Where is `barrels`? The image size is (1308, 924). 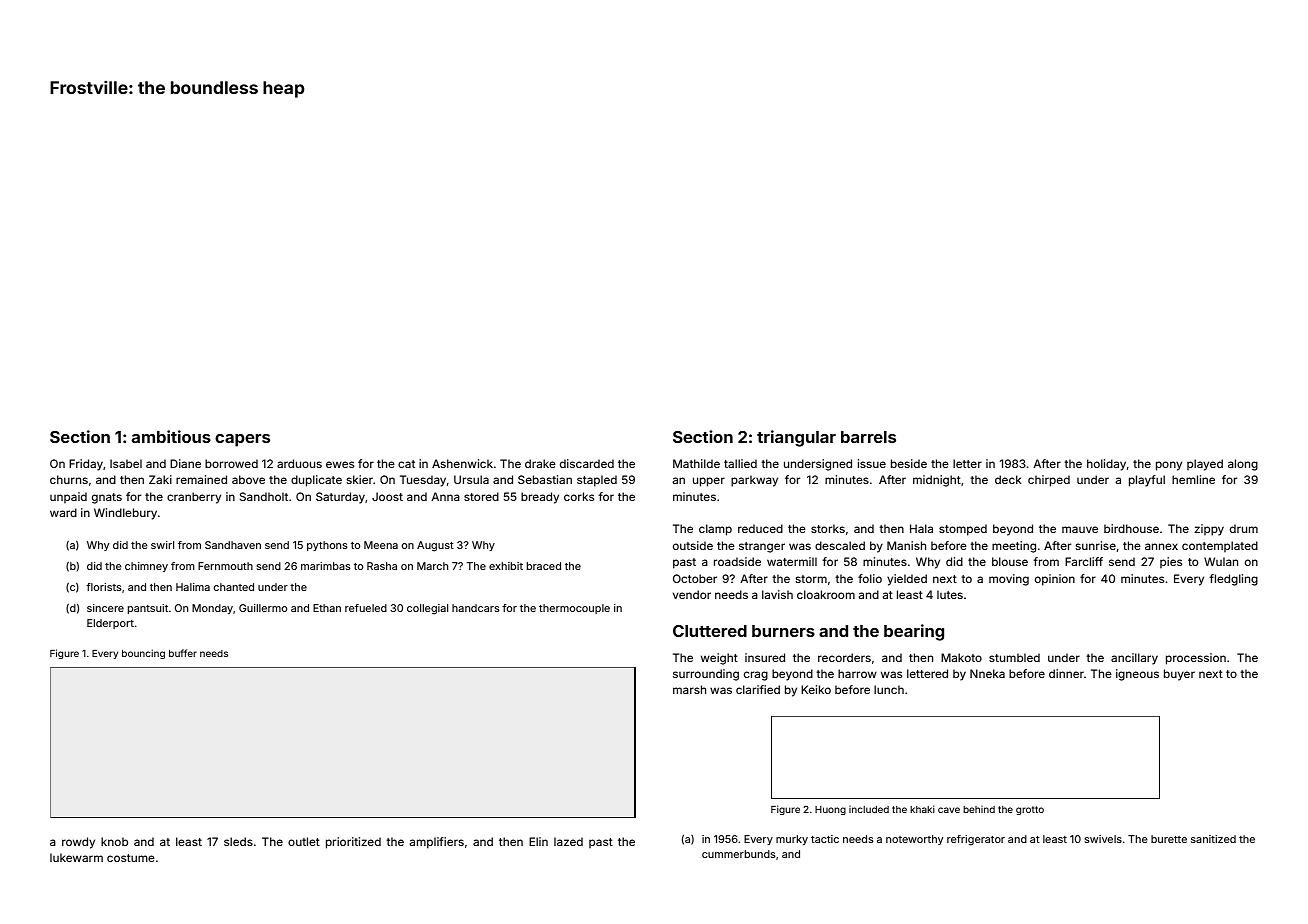
barrels is located at coordinates (868, 437).
